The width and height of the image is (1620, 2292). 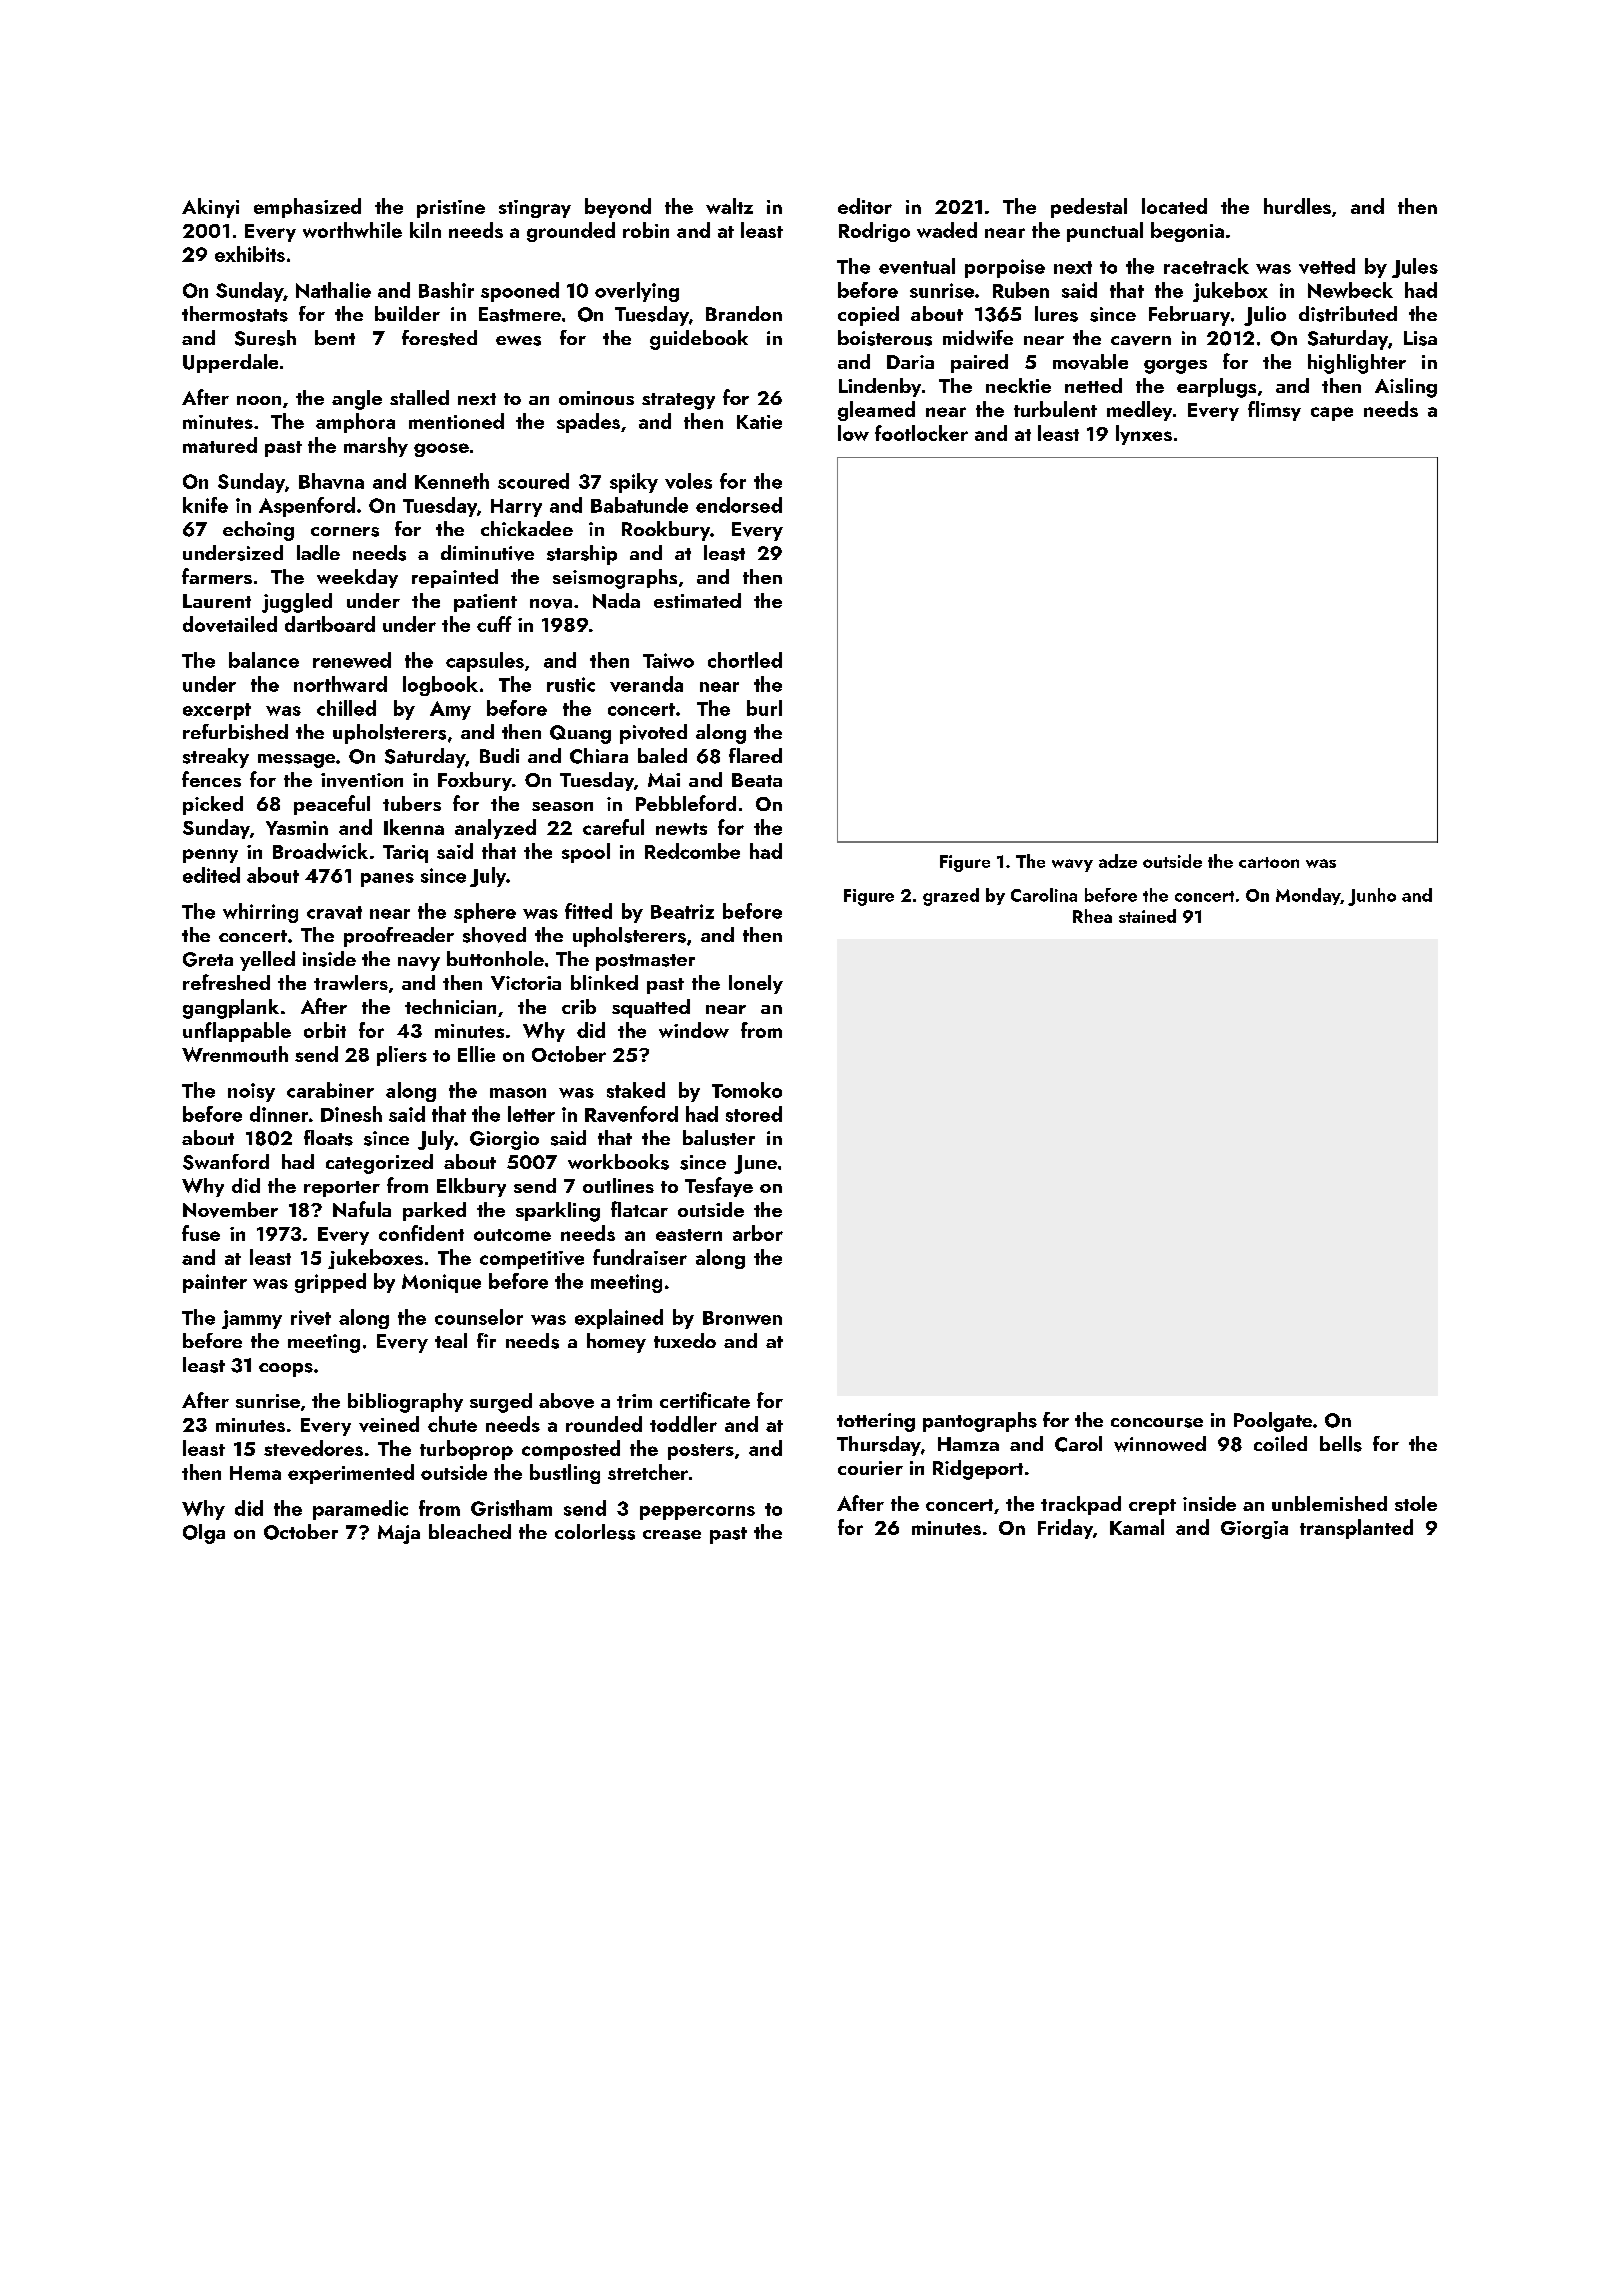 I want to click on renewed, so click(x=352, y=660).
